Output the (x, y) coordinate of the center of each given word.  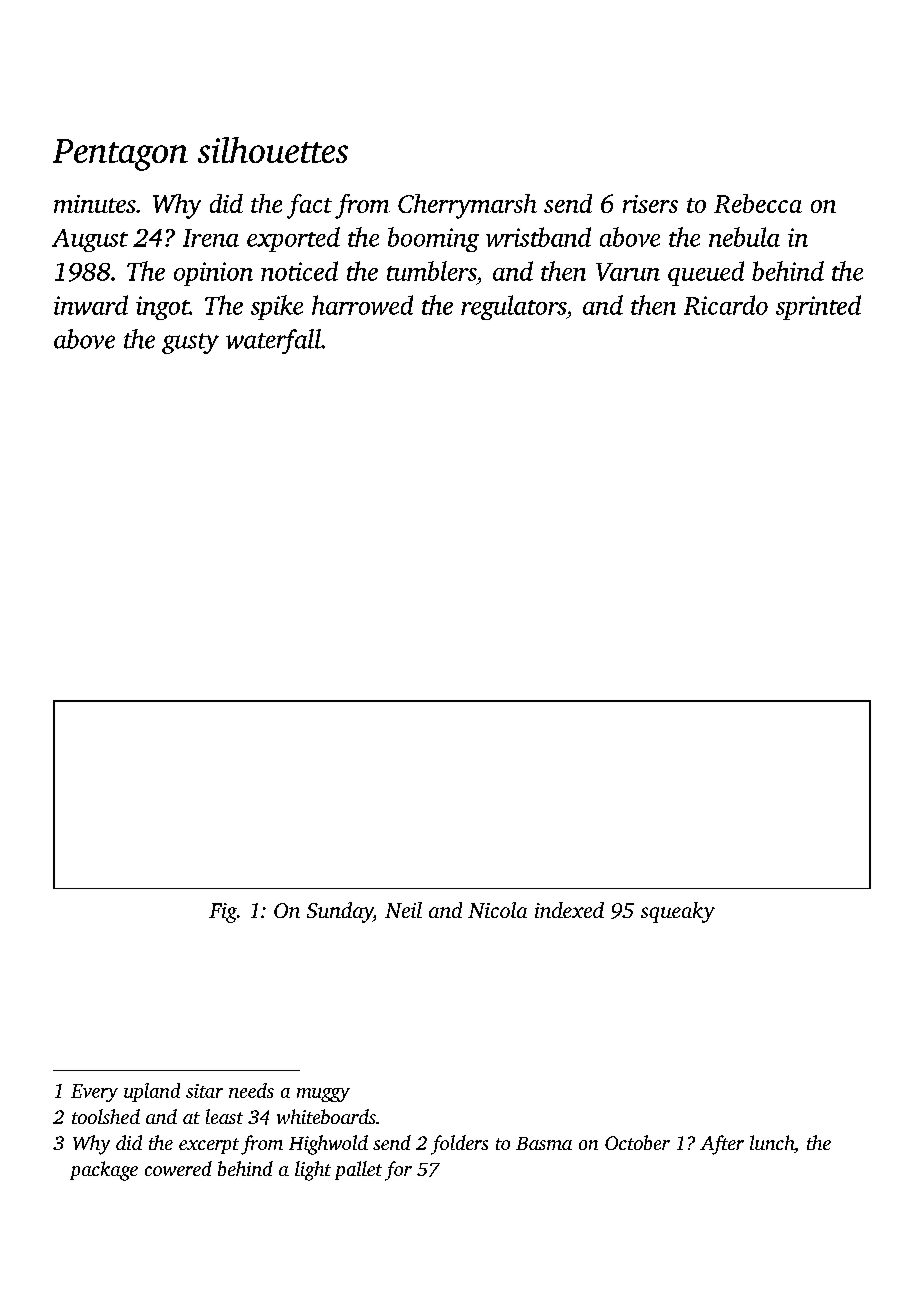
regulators (513, 307)
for (398, 1171)
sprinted (818, 307)
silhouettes (273, 150)
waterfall (273, 341)
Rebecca (758, 203)
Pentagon (120, 155)
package (104, 1171)
